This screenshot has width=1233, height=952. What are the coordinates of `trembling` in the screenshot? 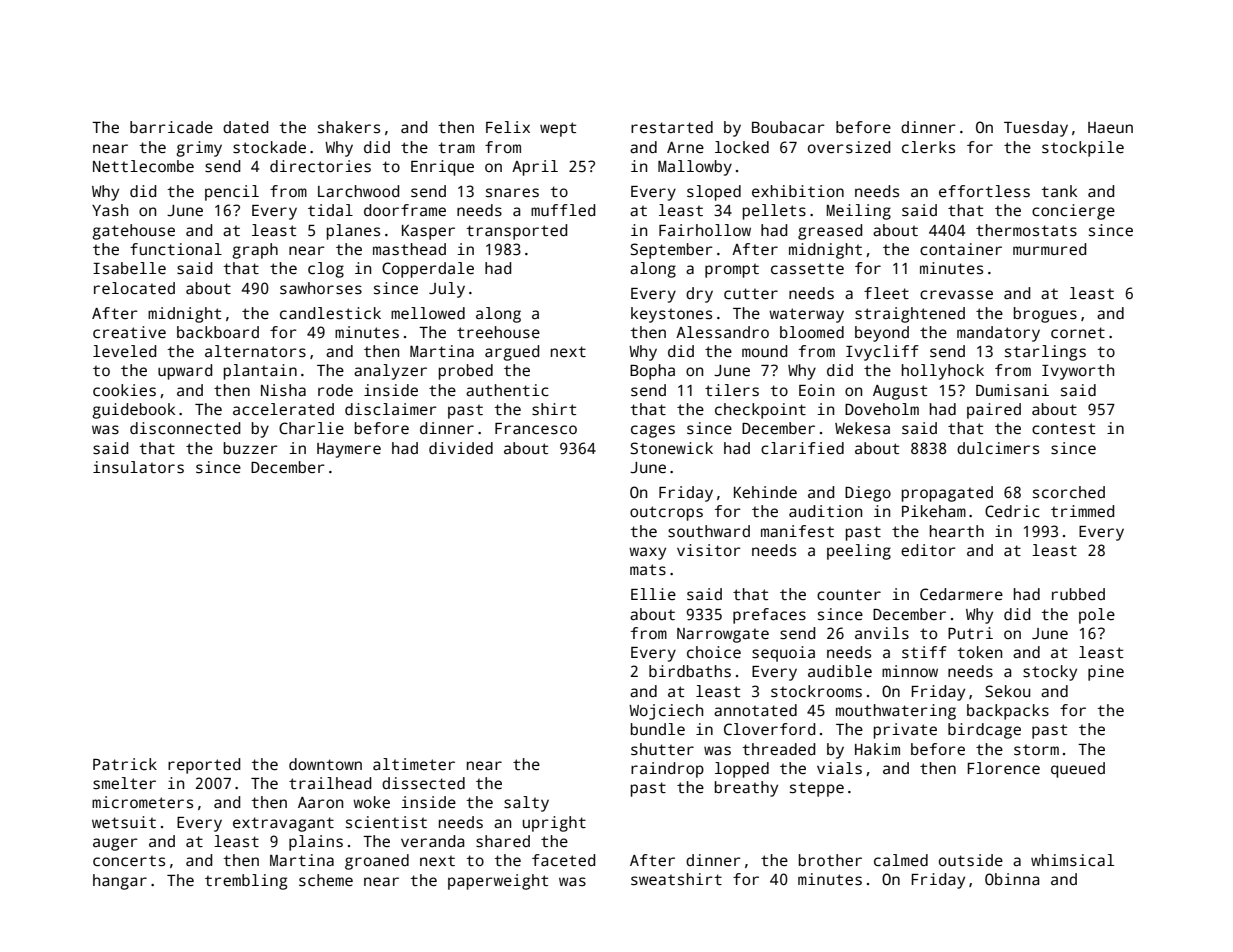 It's located at (246, 882).
